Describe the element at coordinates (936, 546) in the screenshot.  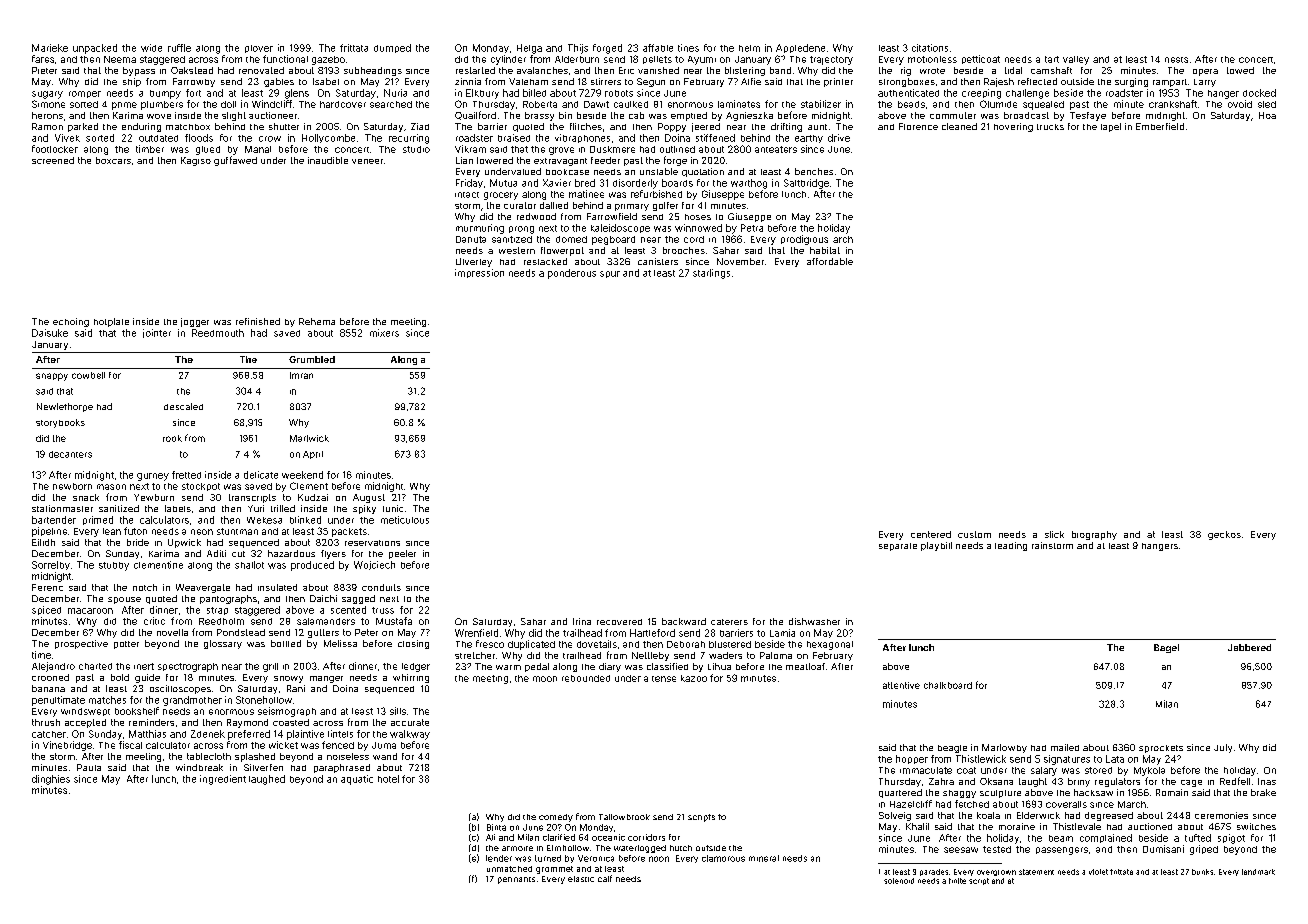
I see `playbill` at that location.
